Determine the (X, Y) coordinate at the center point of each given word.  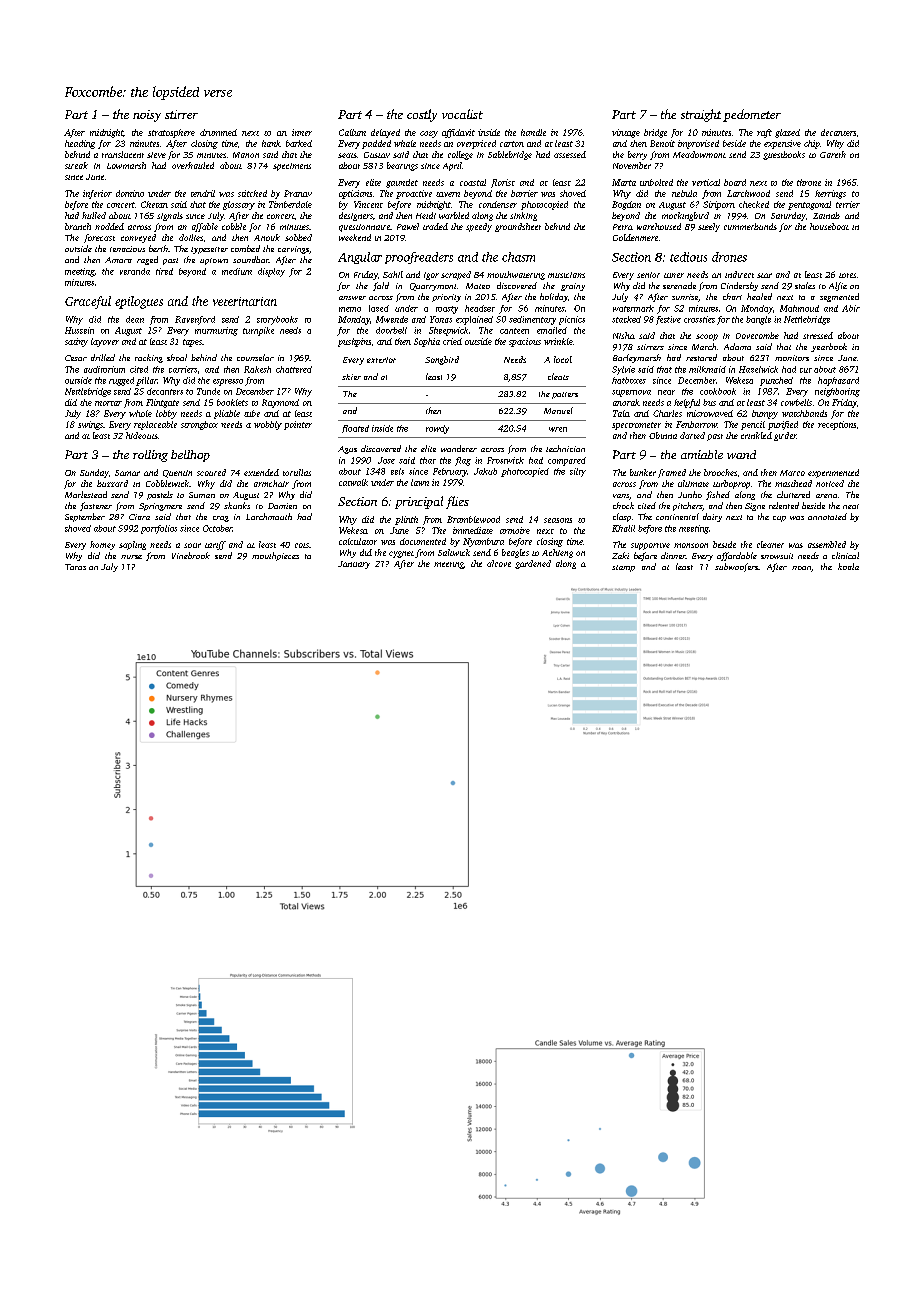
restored (701, 357)
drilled (103, 357)
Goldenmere (635, 237)
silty (578, 472)
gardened (533, 564)
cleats (558, 376)
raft (764, 133)
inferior (97, 194)
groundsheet (518, 227)
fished (718, 495)
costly (422, 115)
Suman (202, 495)
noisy (147, 116)
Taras (75, 567)
